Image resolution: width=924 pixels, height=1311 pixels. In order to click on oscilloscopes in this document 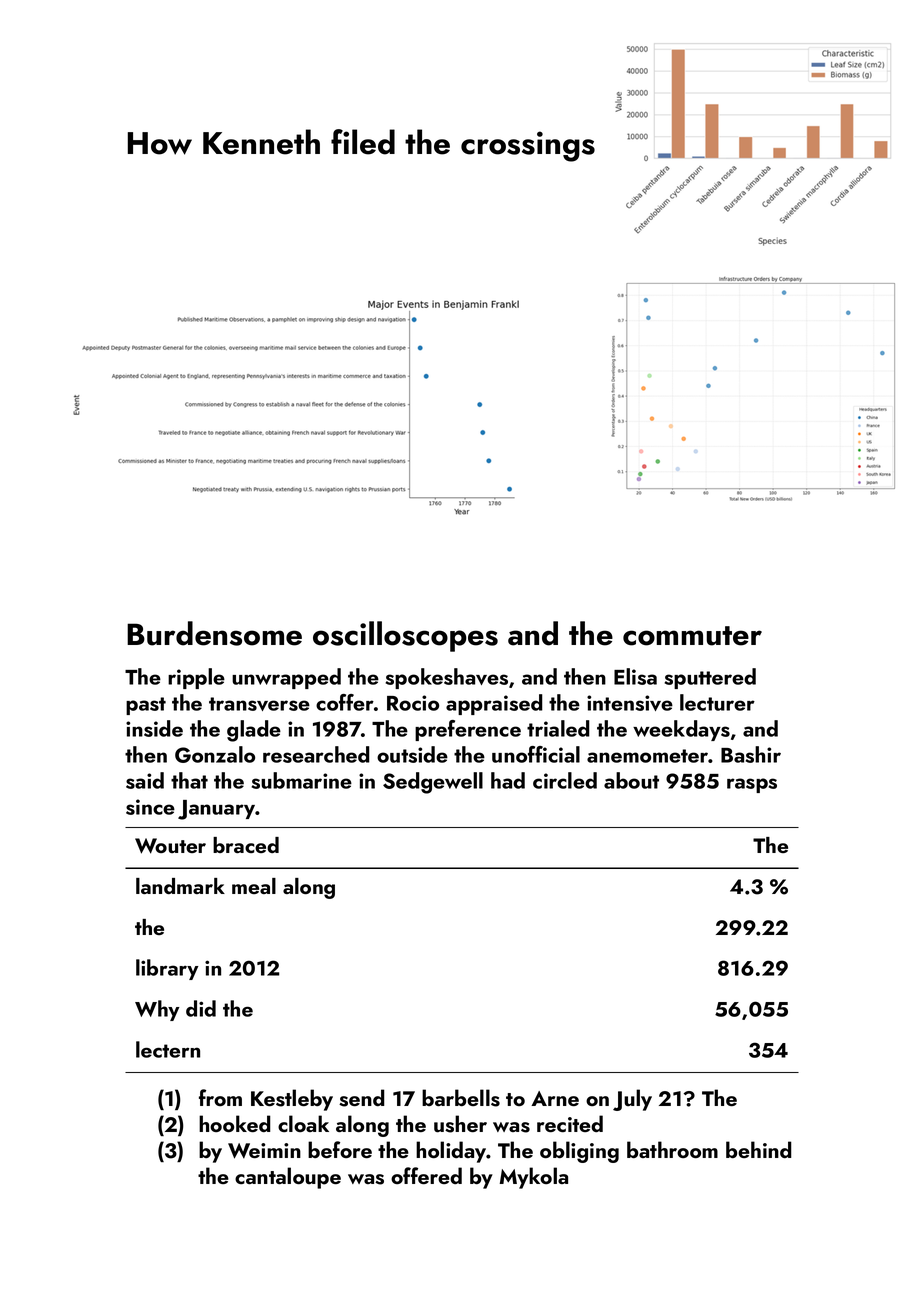, I will do `click(405, 636)`.
